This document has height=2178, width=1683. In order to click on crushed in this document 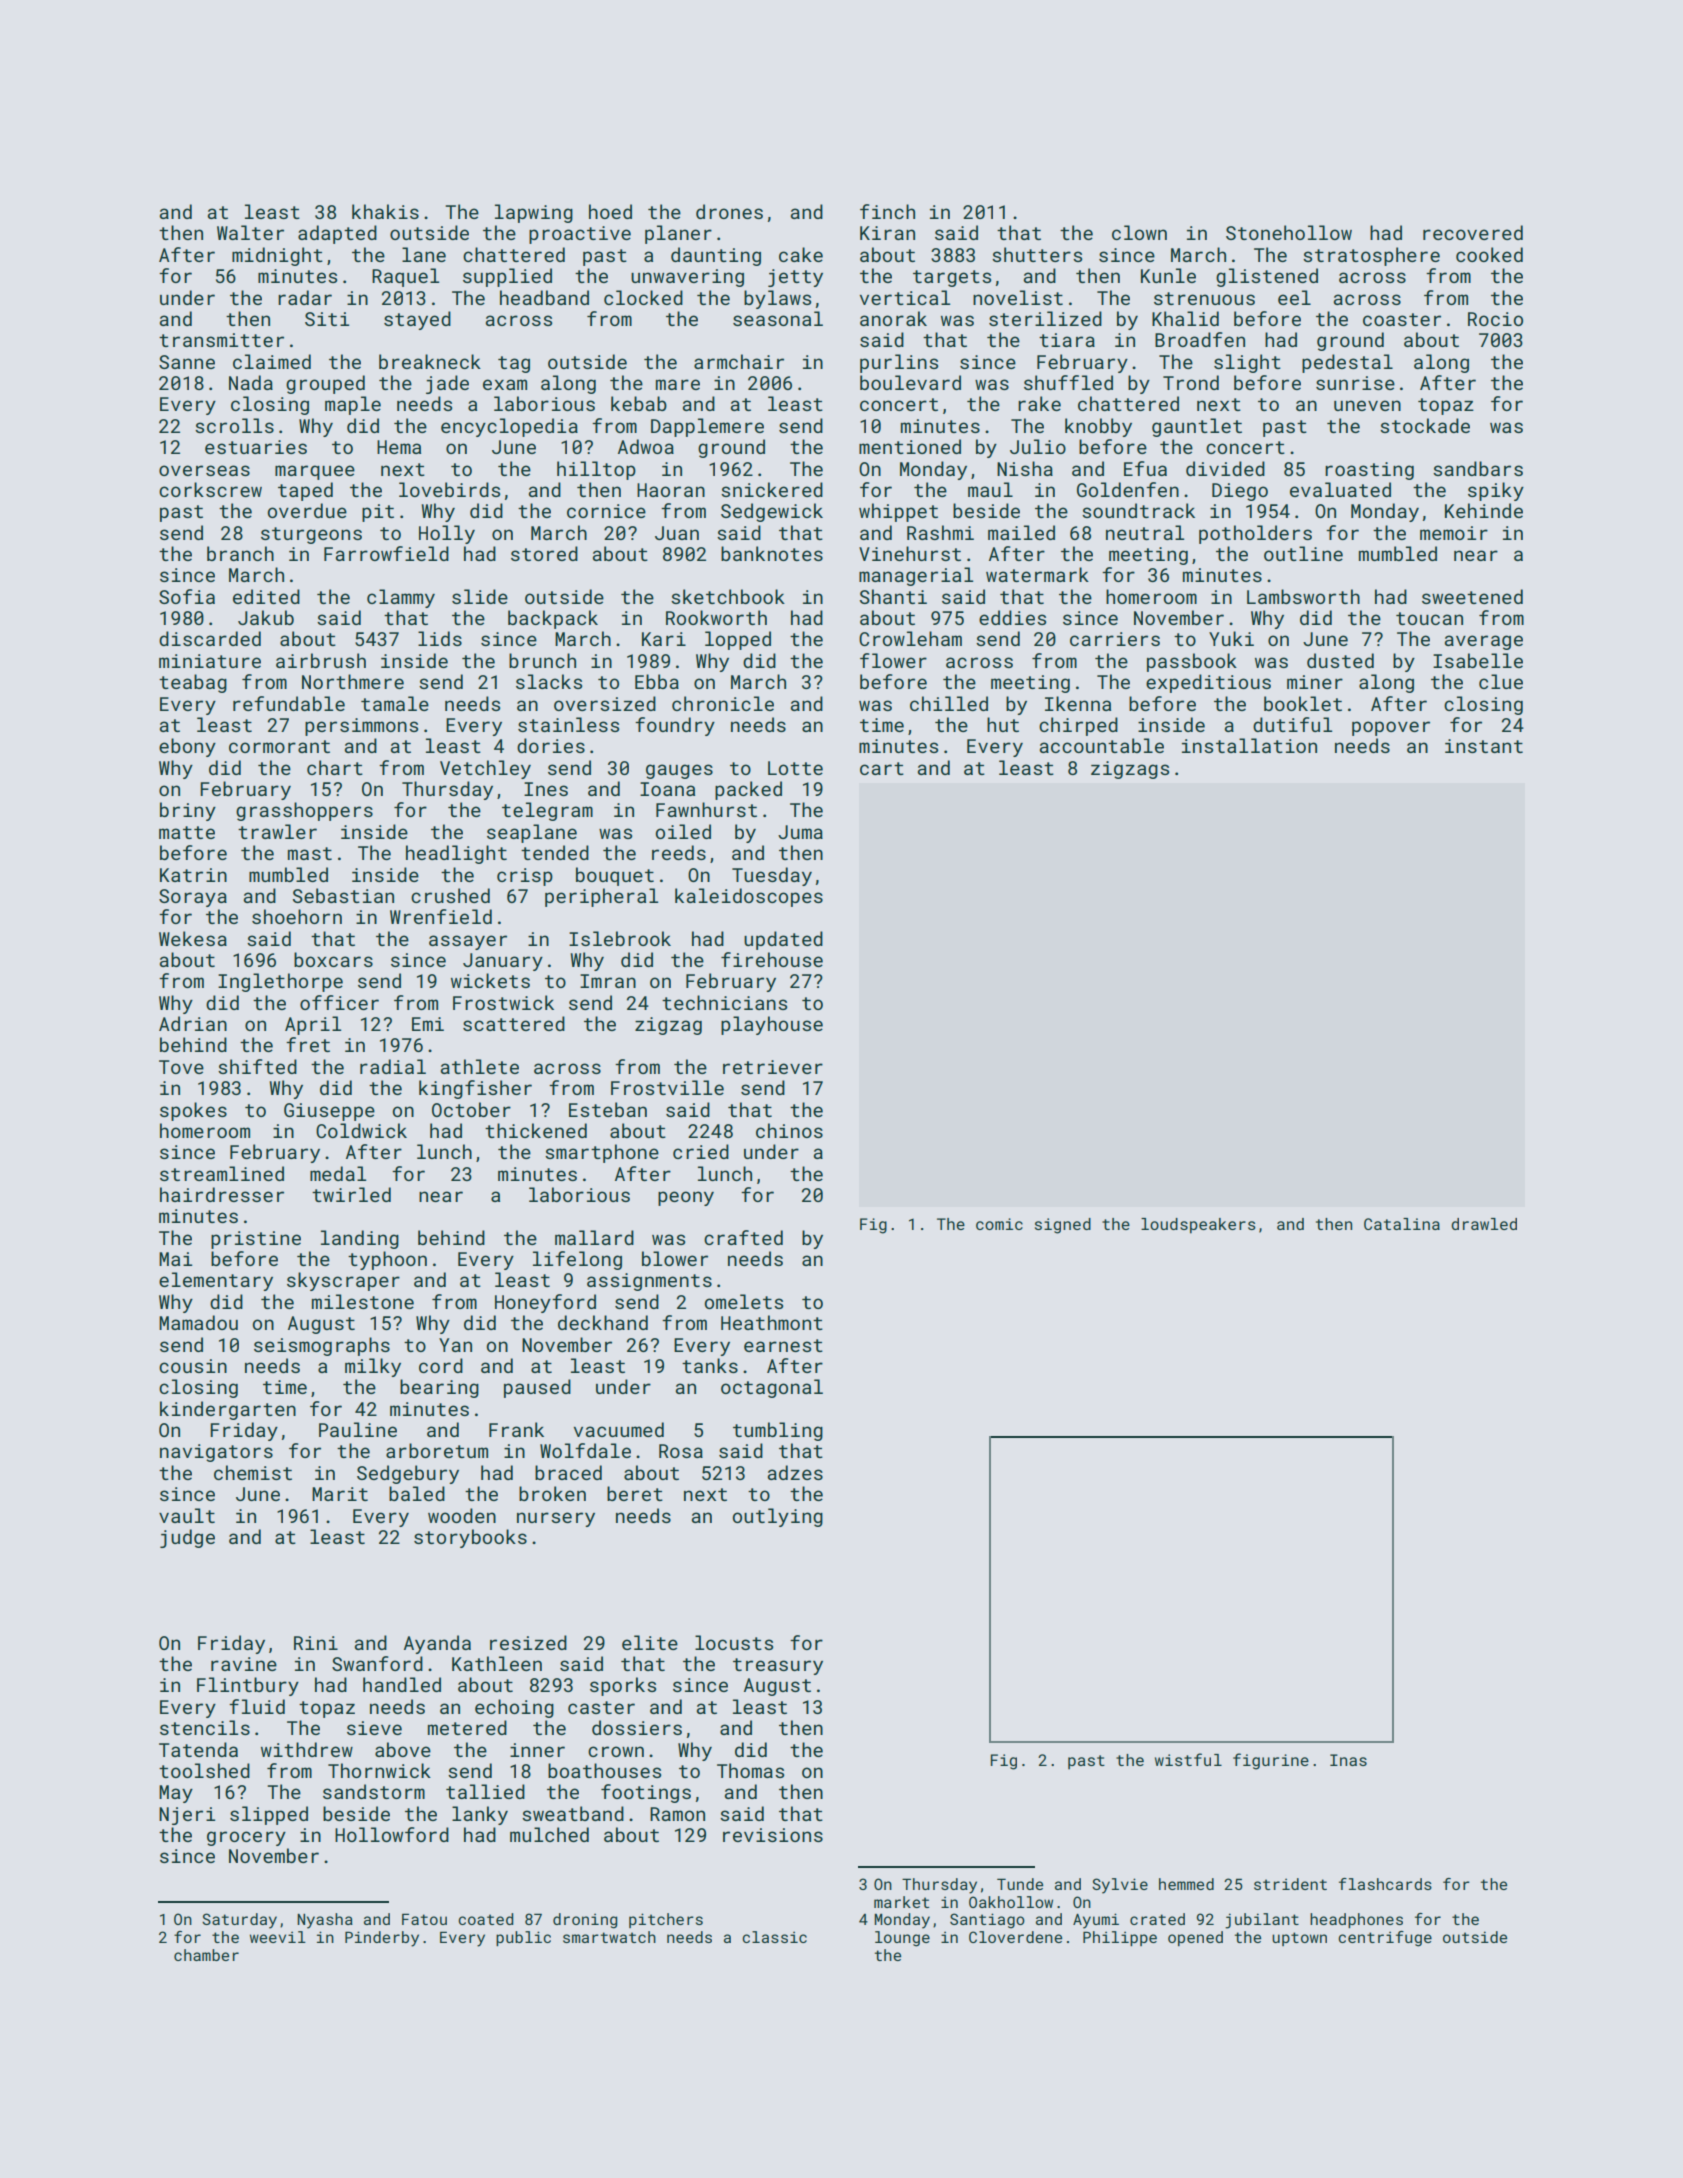, I will do `click(450, 895)`.
